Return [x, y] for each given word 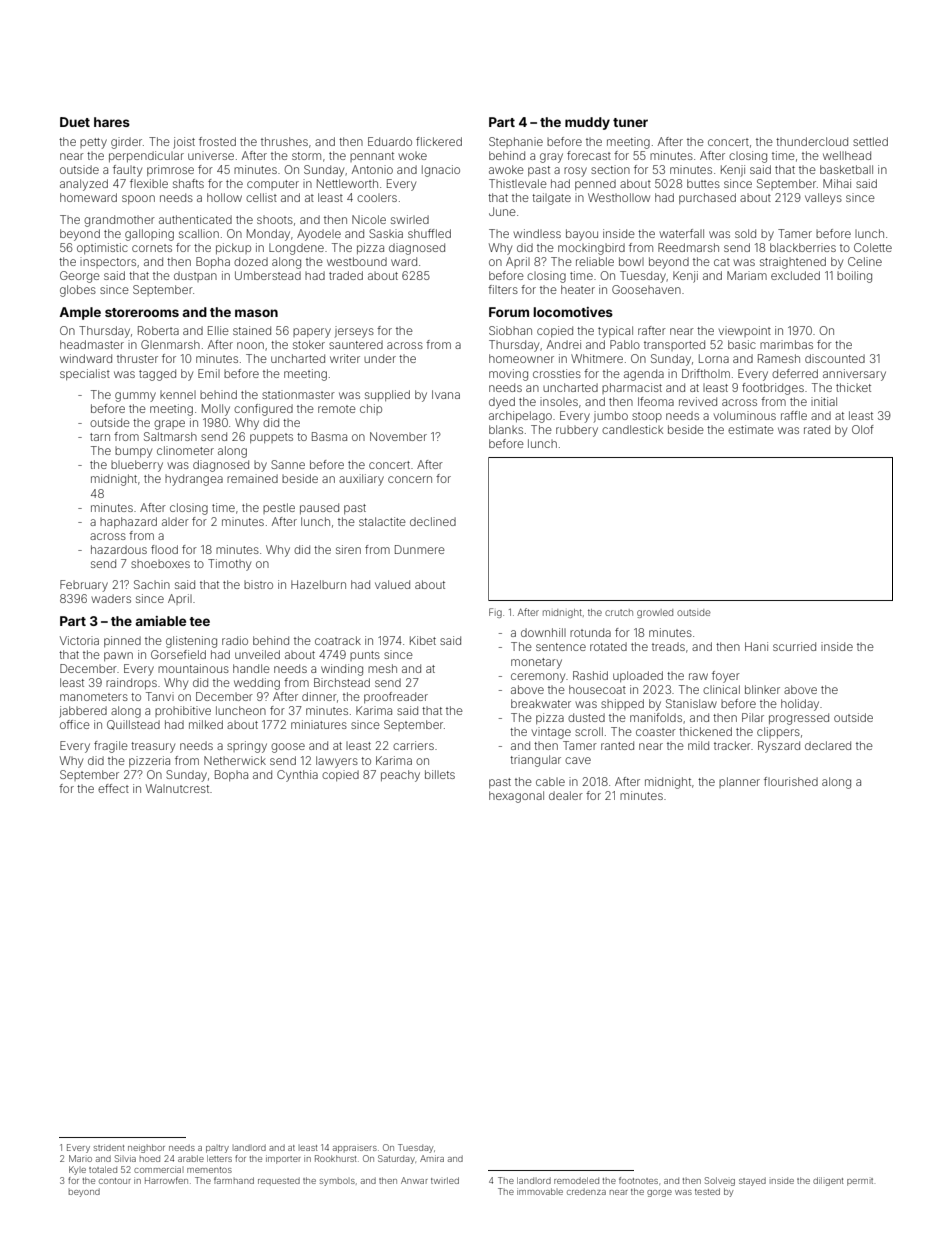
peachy [400, 776]
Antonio [372, 169]
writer [345, 358]
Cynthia [297, 776]
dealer [566, 795]
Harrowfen [166, 1180]
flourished [791, 781]
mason [256, 313]
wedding [257, 684]
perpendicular [146, 156]
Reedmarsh [688, 247]
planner [739, 782]
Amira [432, 1158]
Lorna [714, 358]
